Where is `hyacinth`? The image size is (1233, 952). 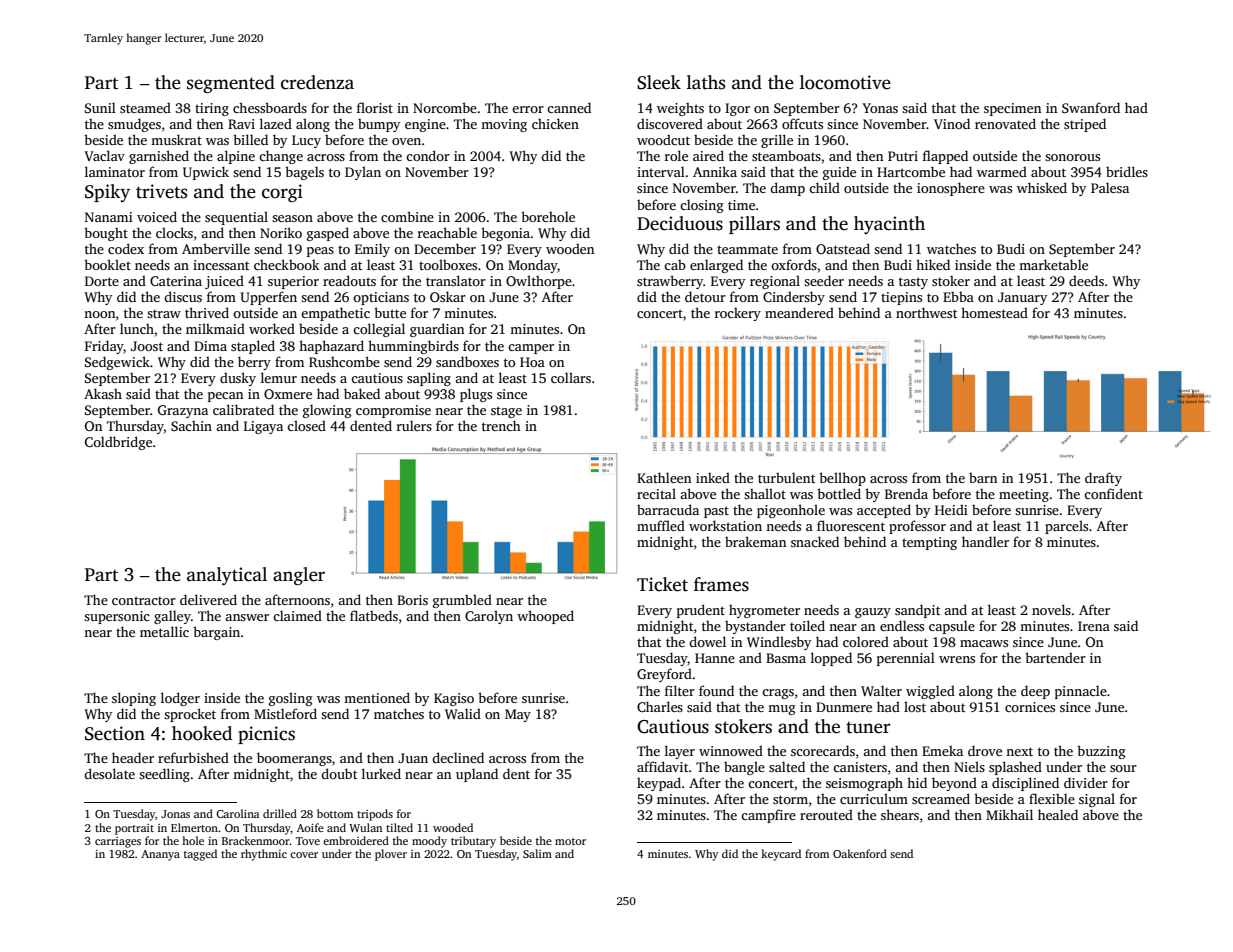
hyacinth is located at coordinates (889, 225).
